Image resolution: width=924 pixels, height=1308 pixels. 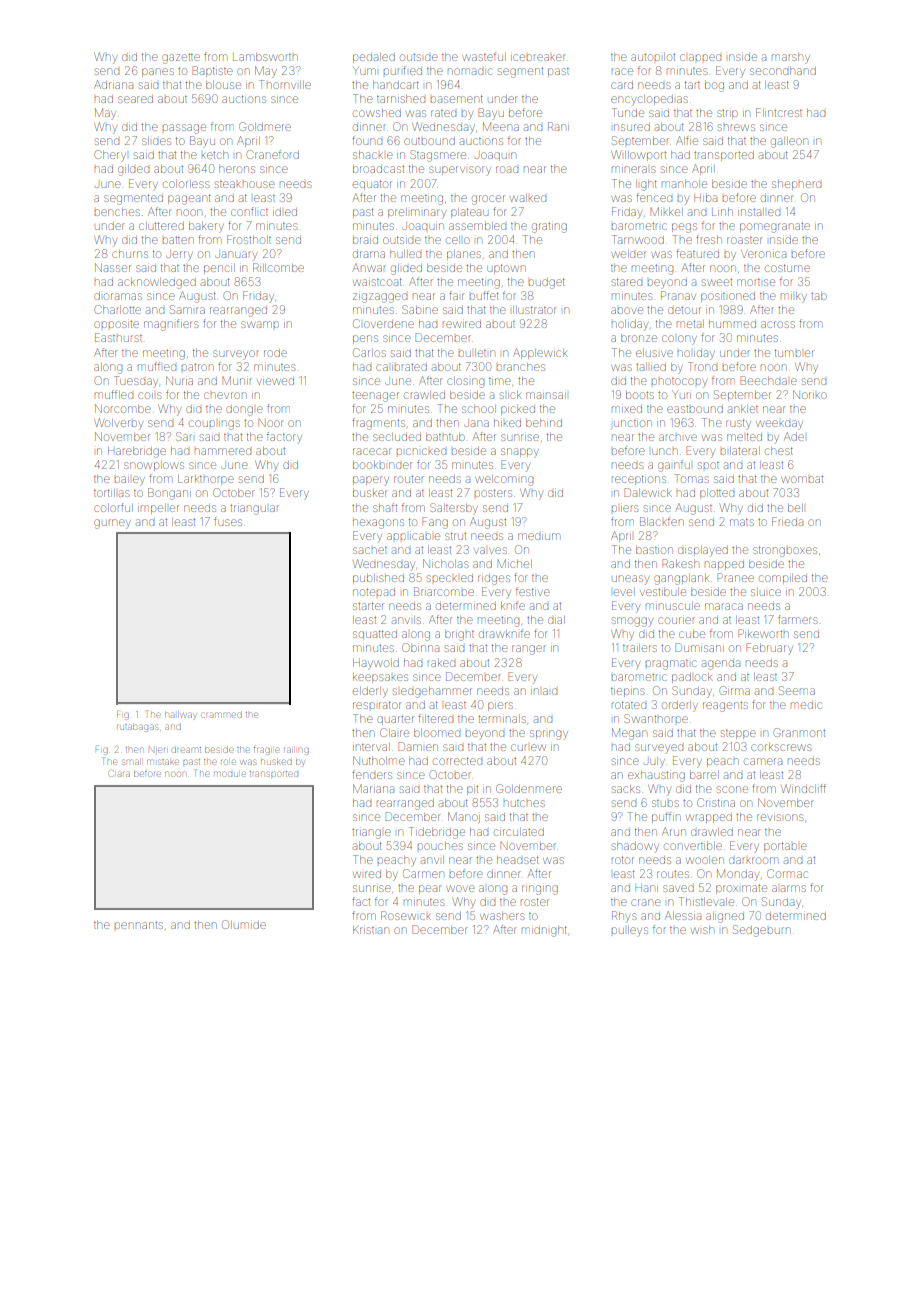 I want to click on module, so click(x=229, y=774).
